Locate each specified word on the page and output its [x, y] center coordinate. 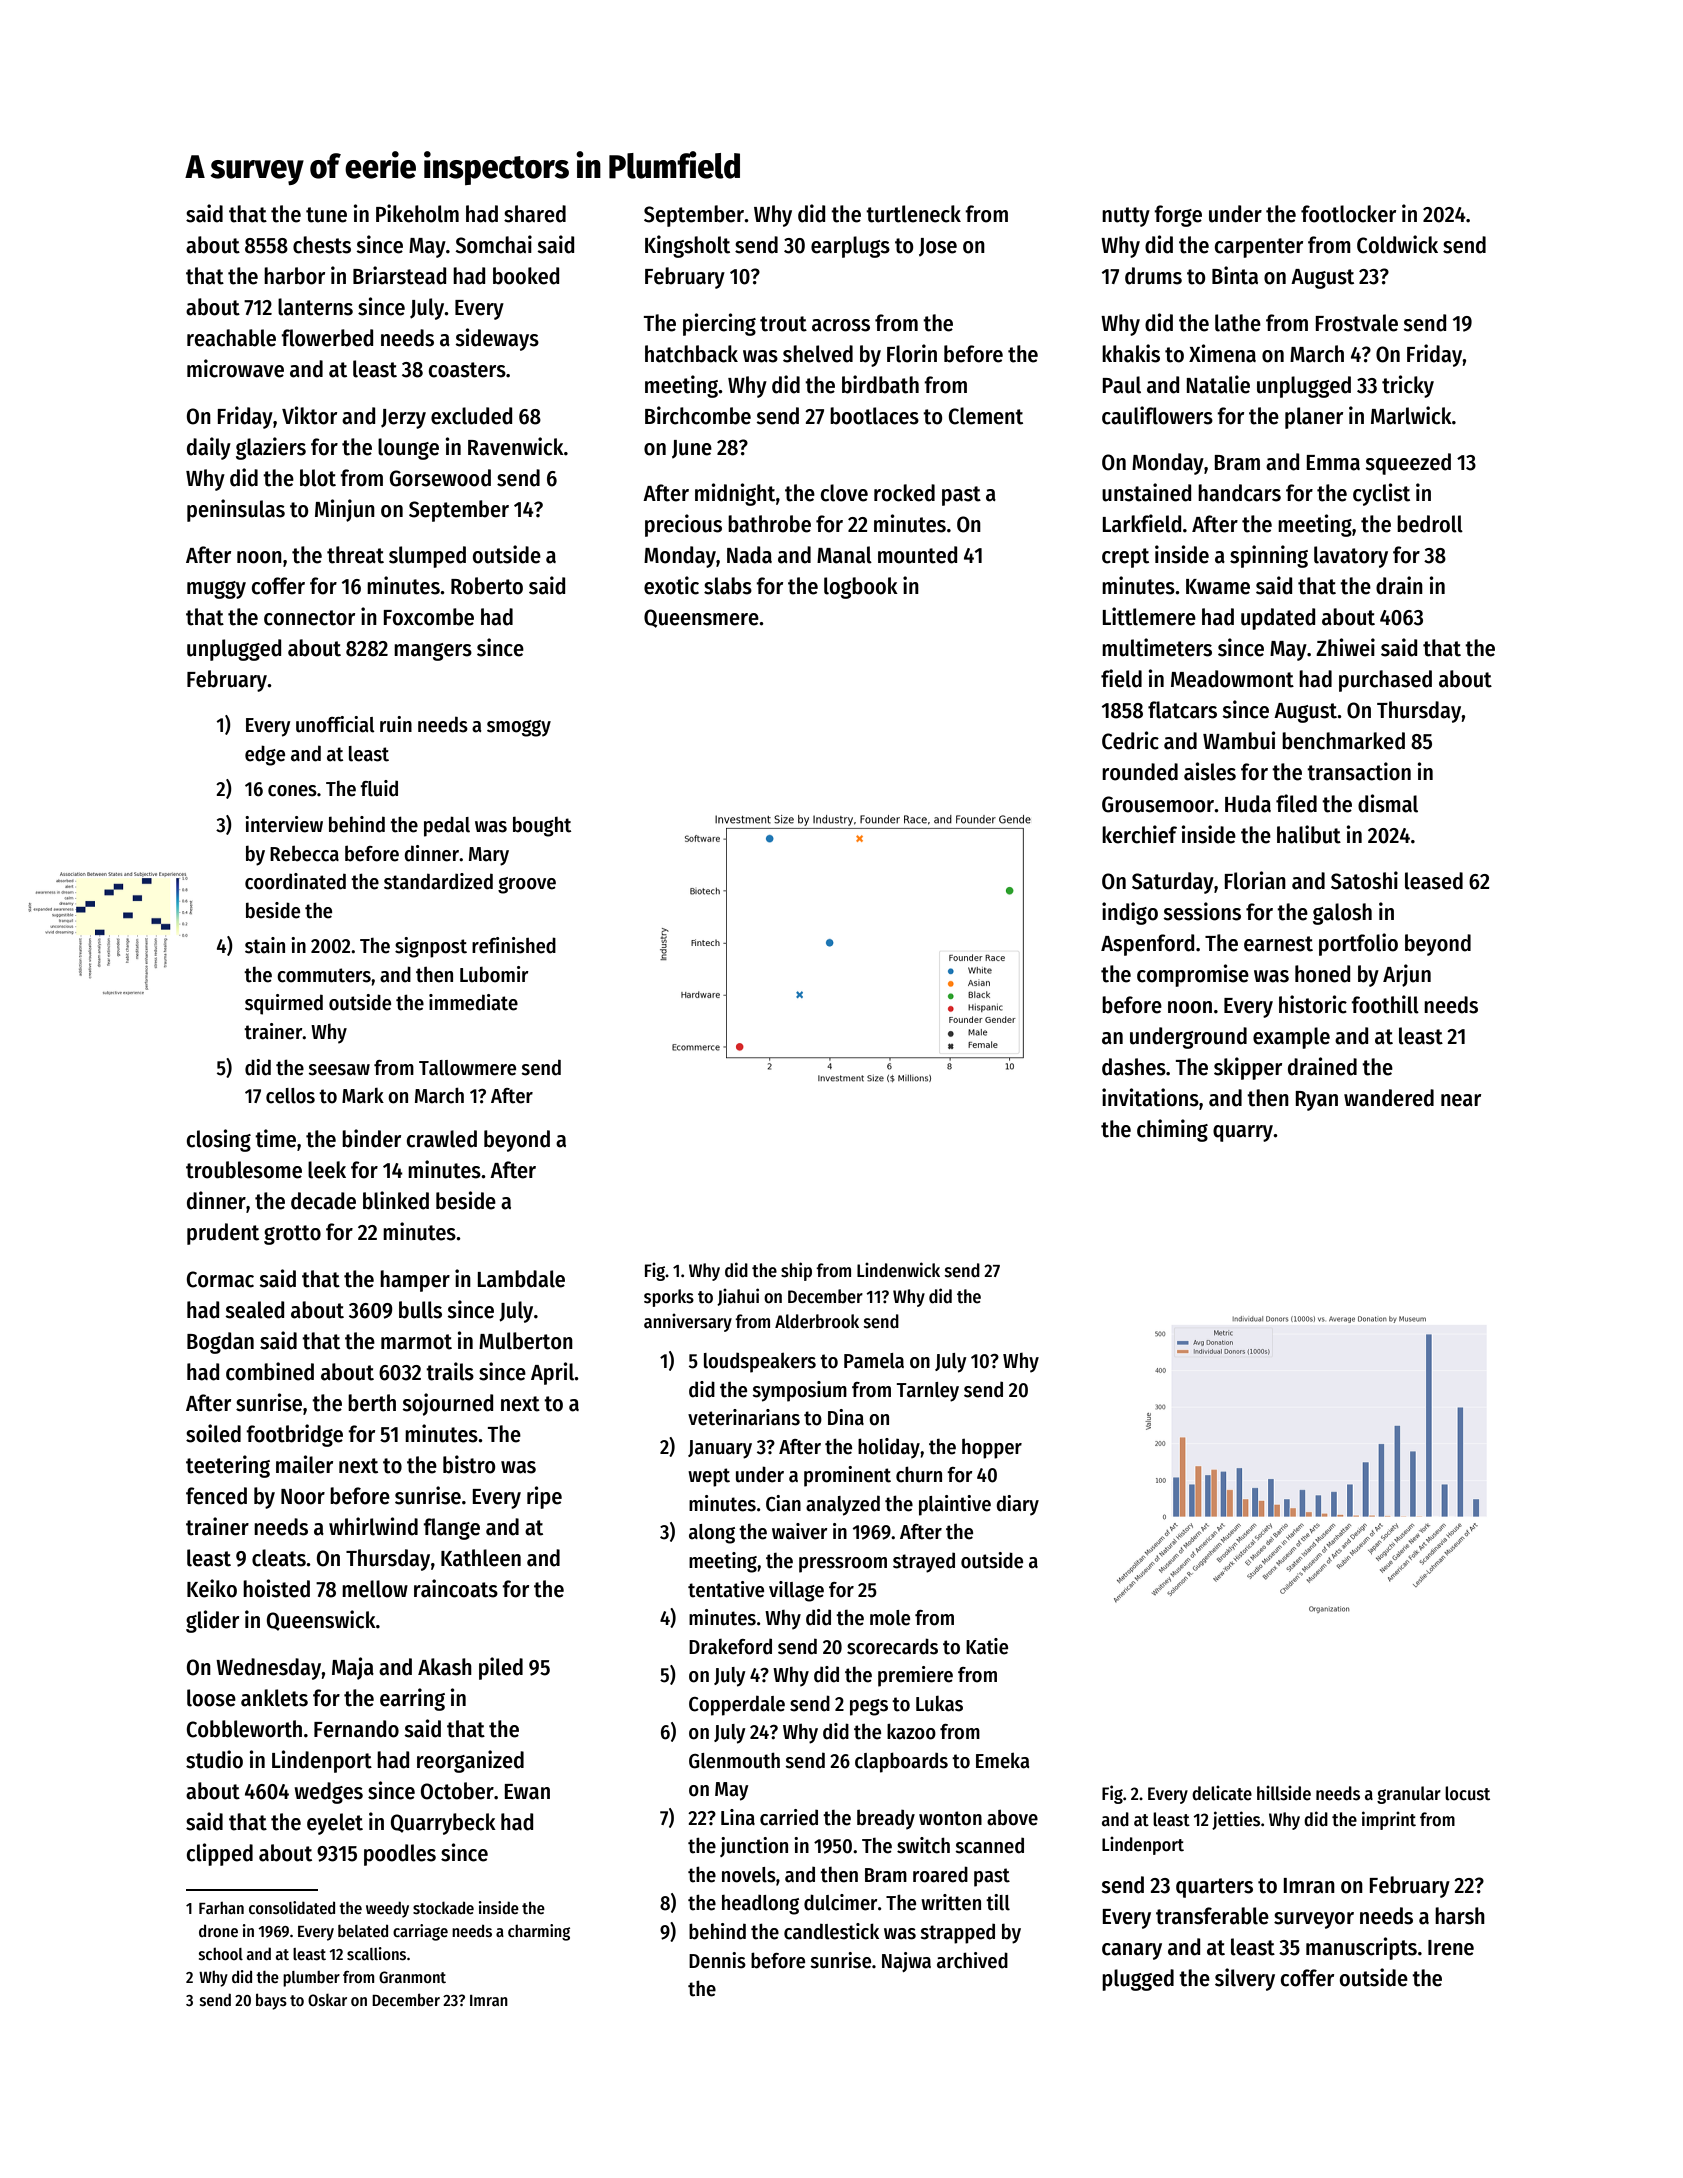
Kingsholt [687, 246]
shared [535, 214]
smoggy [519, 728]
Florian [1255, 880]
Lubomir [494, 974]
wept [709, 1477]
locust [1467, 1793]
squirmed [284, 1004]
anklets [274, 1698]
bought [542, 826]
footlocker [1348, 214]
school [221, 1954]
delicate [1222, 1793]
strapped [957, 1933]
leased [1434, 881]
